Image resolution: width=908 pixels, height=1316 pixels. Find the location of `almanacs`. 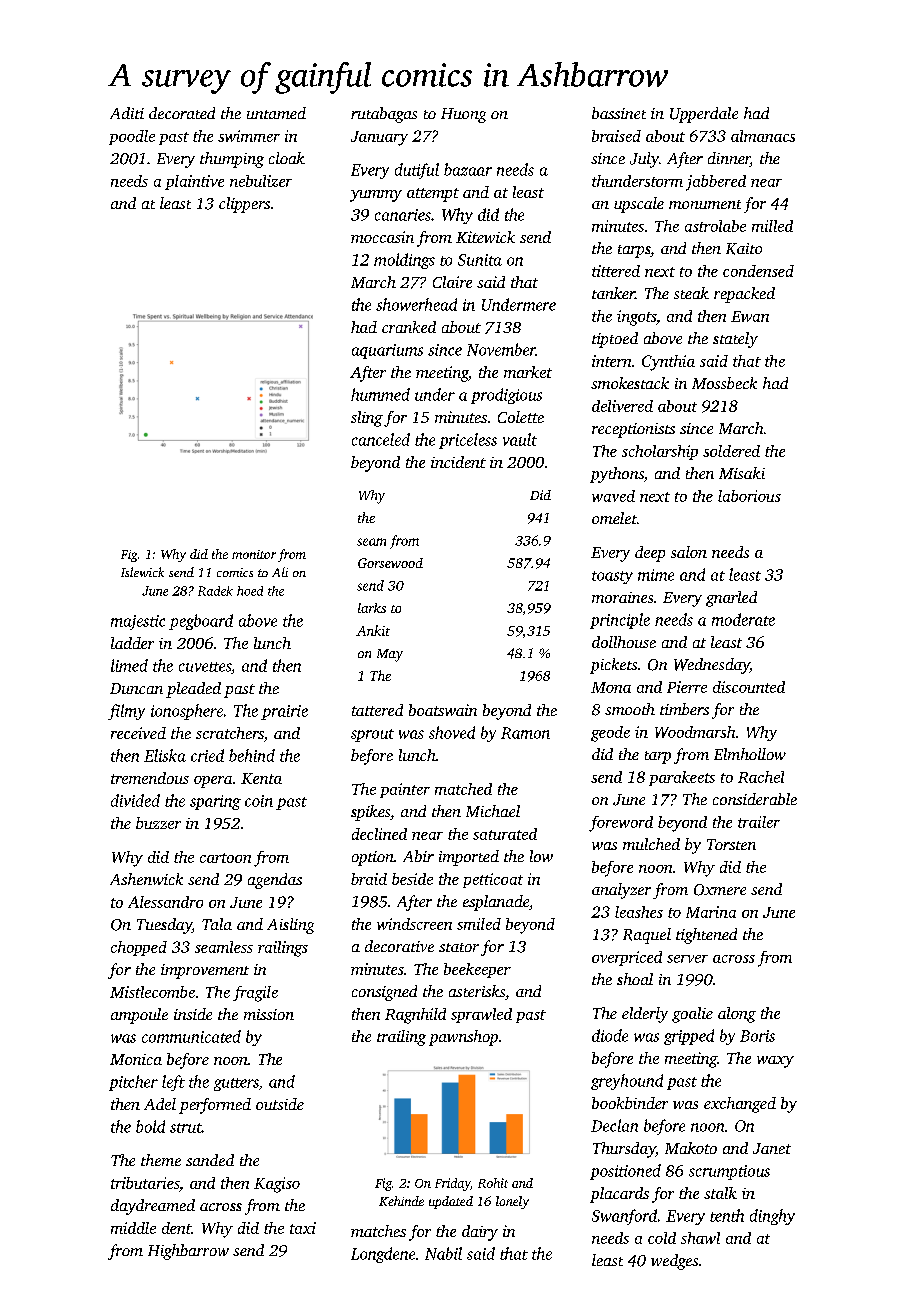

almanacs is located at coordinates (763, 136).
